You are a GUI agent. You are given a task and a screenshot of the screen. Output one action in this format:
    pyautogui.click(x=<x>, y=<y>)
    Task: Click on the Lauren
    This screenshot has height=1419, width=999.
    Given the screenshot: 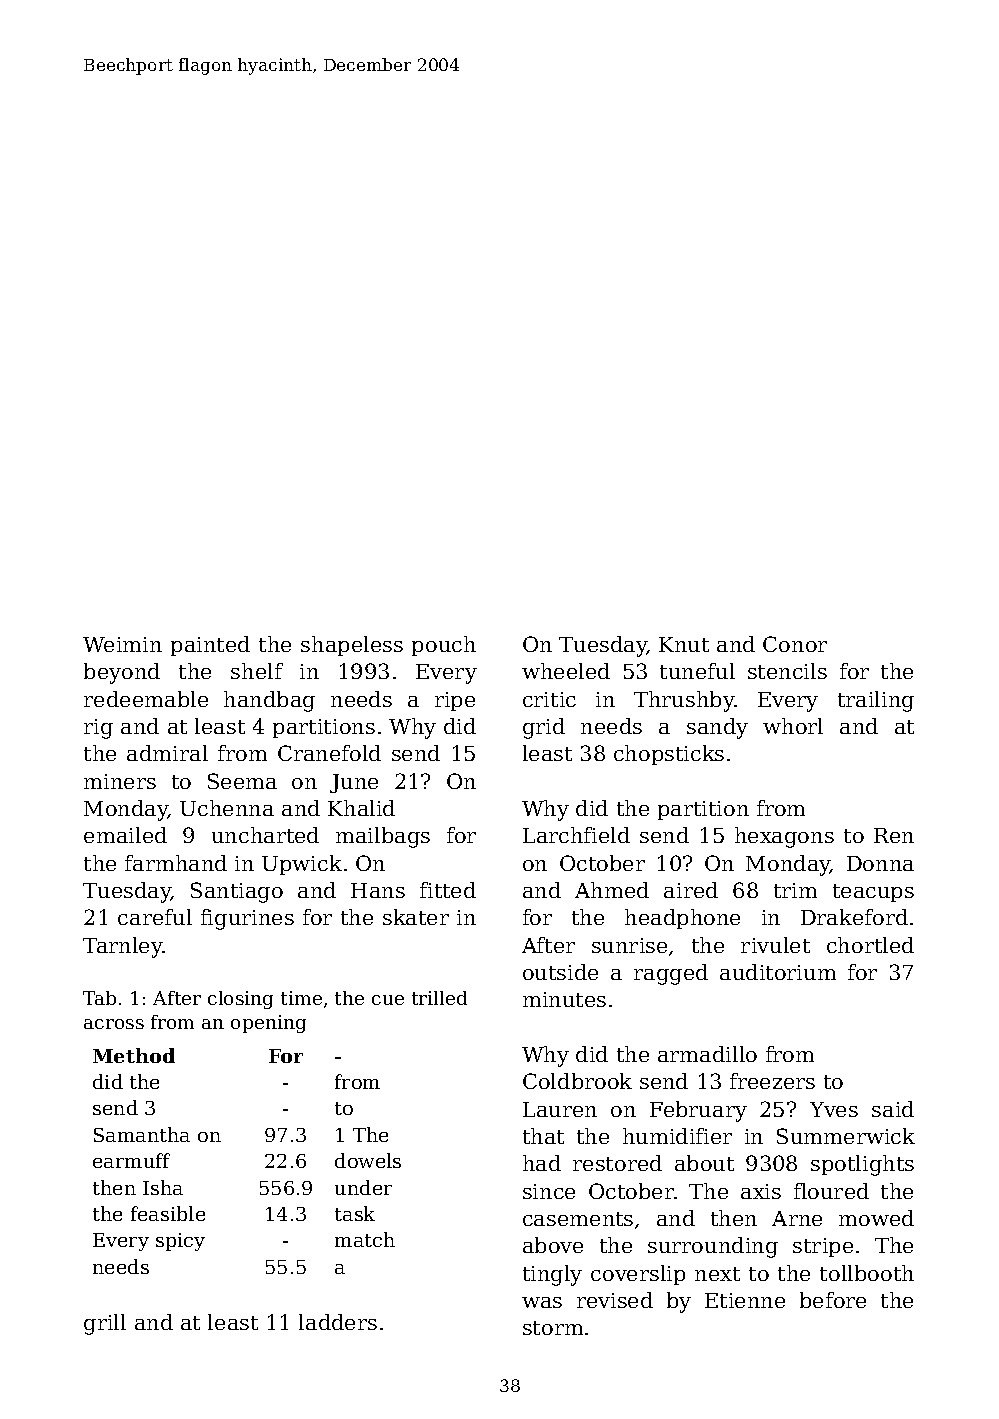 What is the action you would take?
    pyautogui.click(x=560, y=1109)
